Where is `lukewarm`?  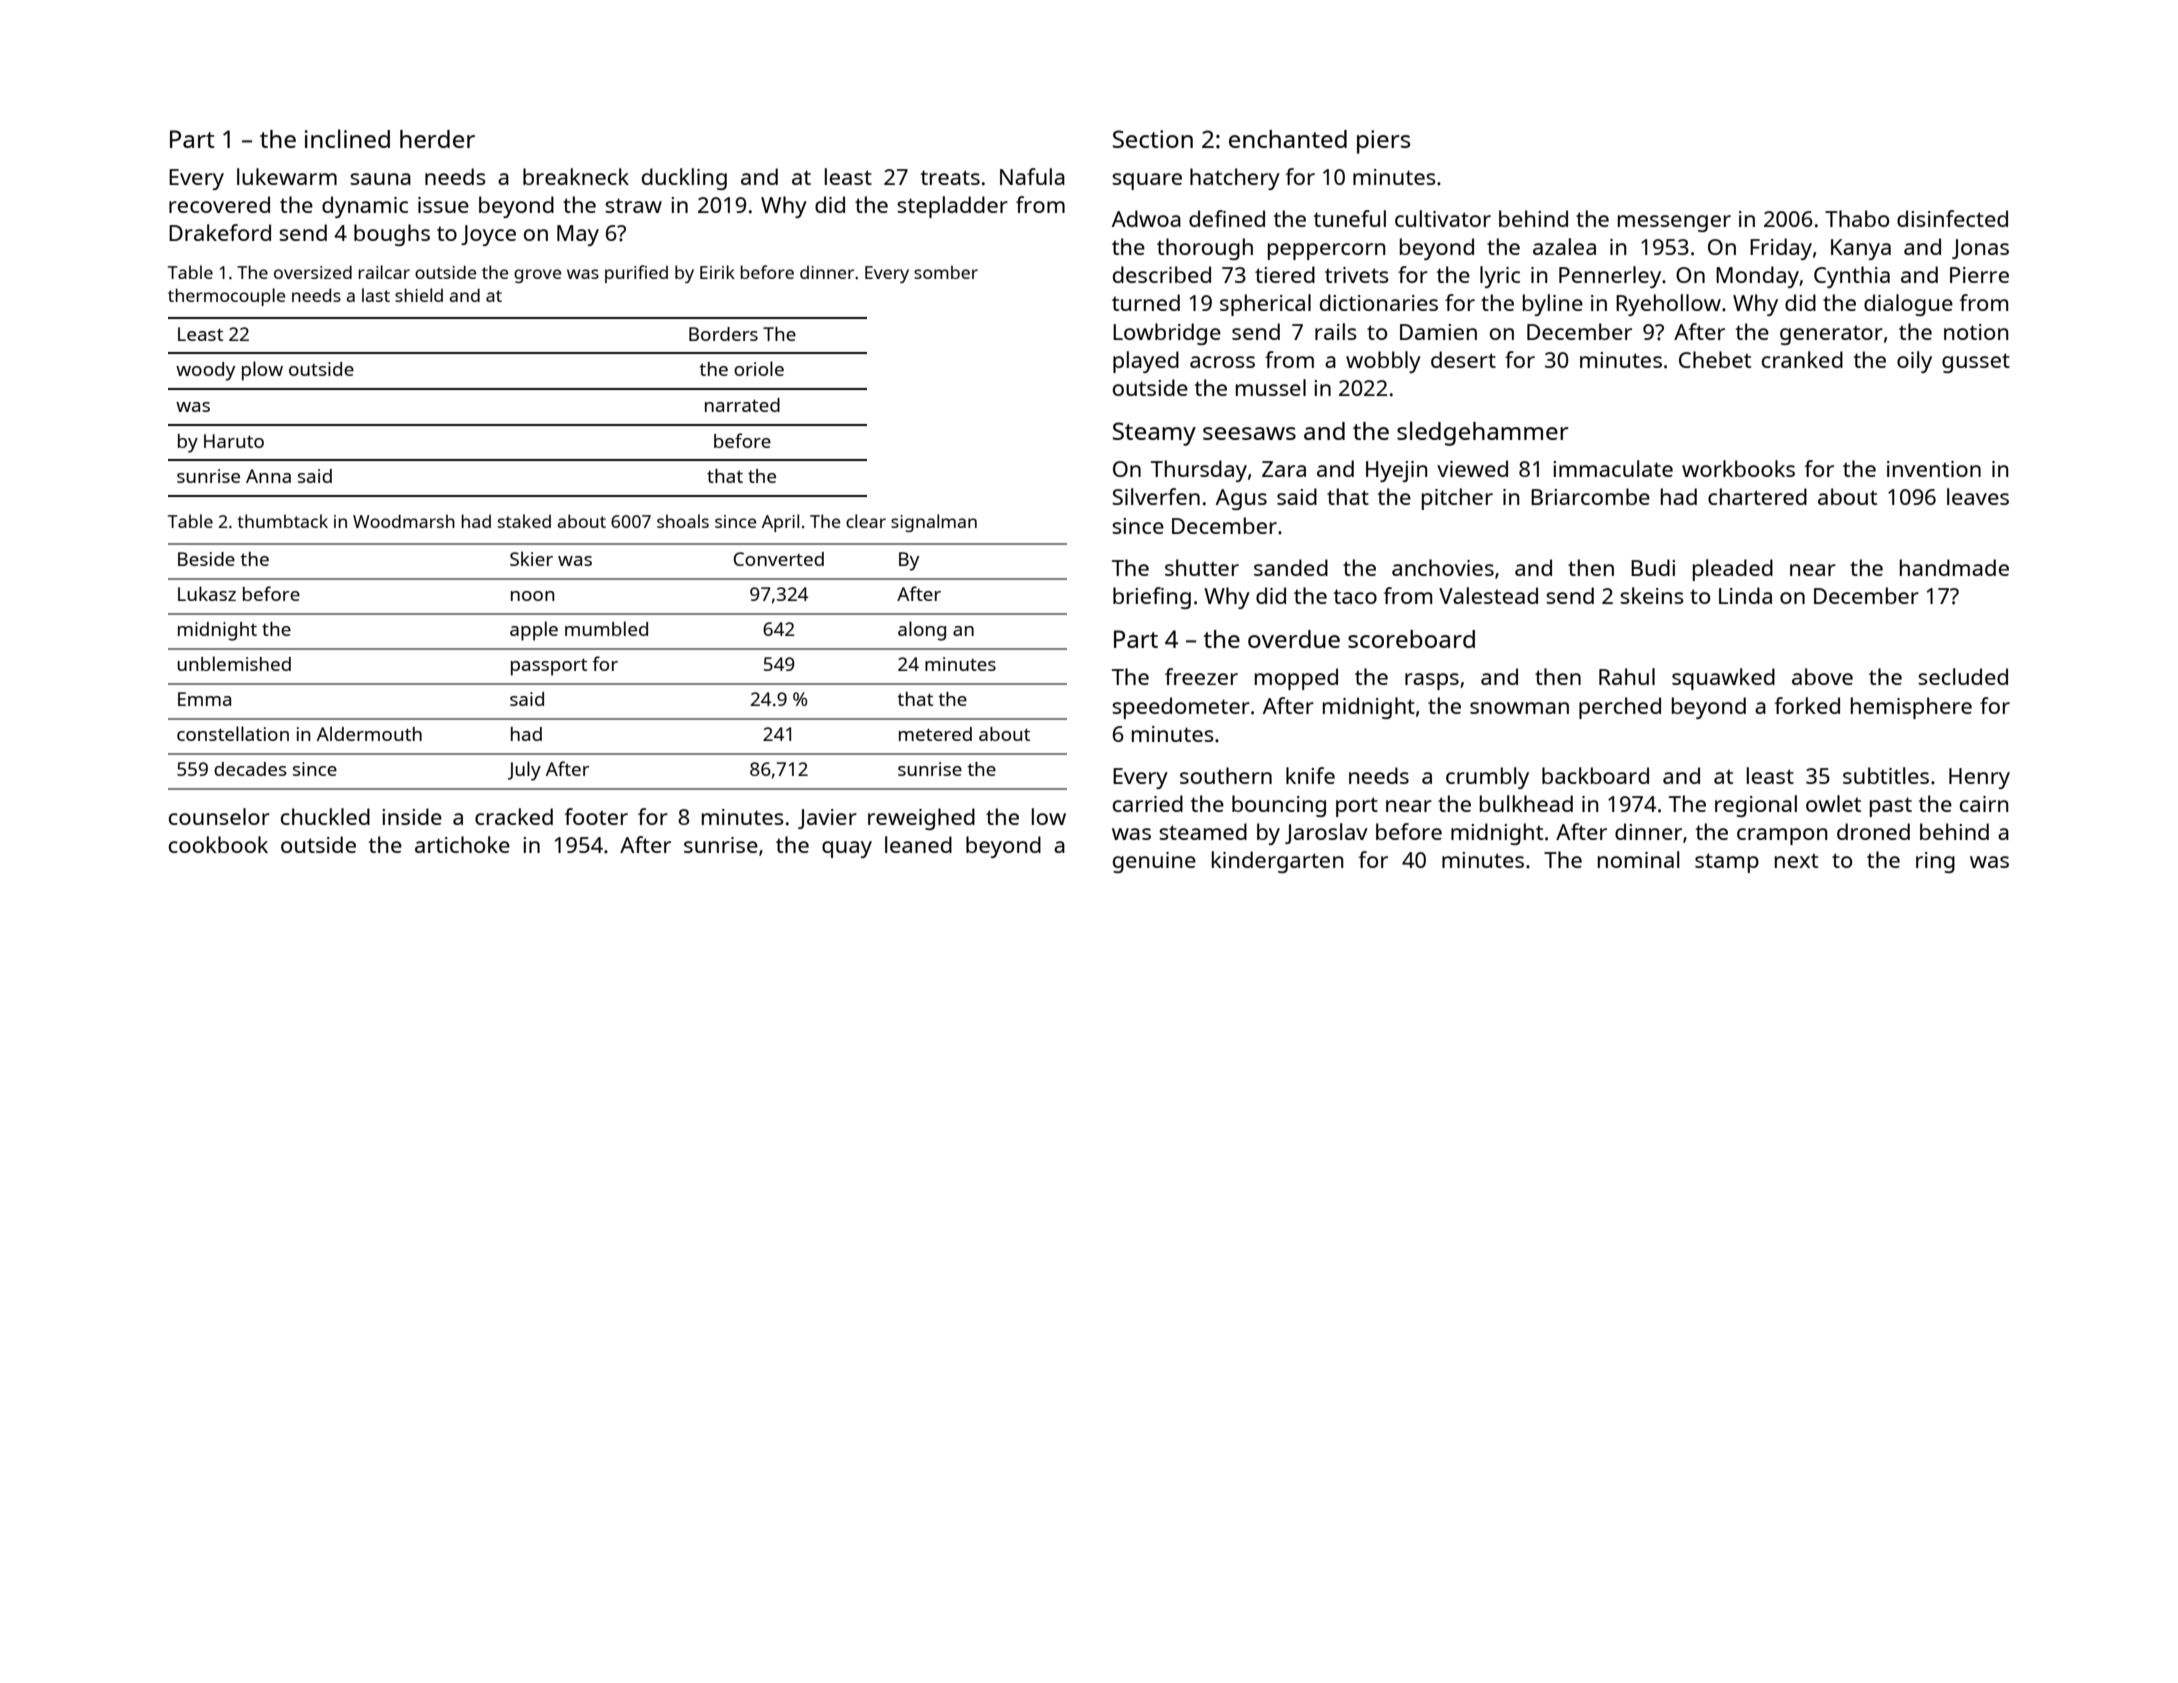
lukewarm is located at coordinates (287, 176).
